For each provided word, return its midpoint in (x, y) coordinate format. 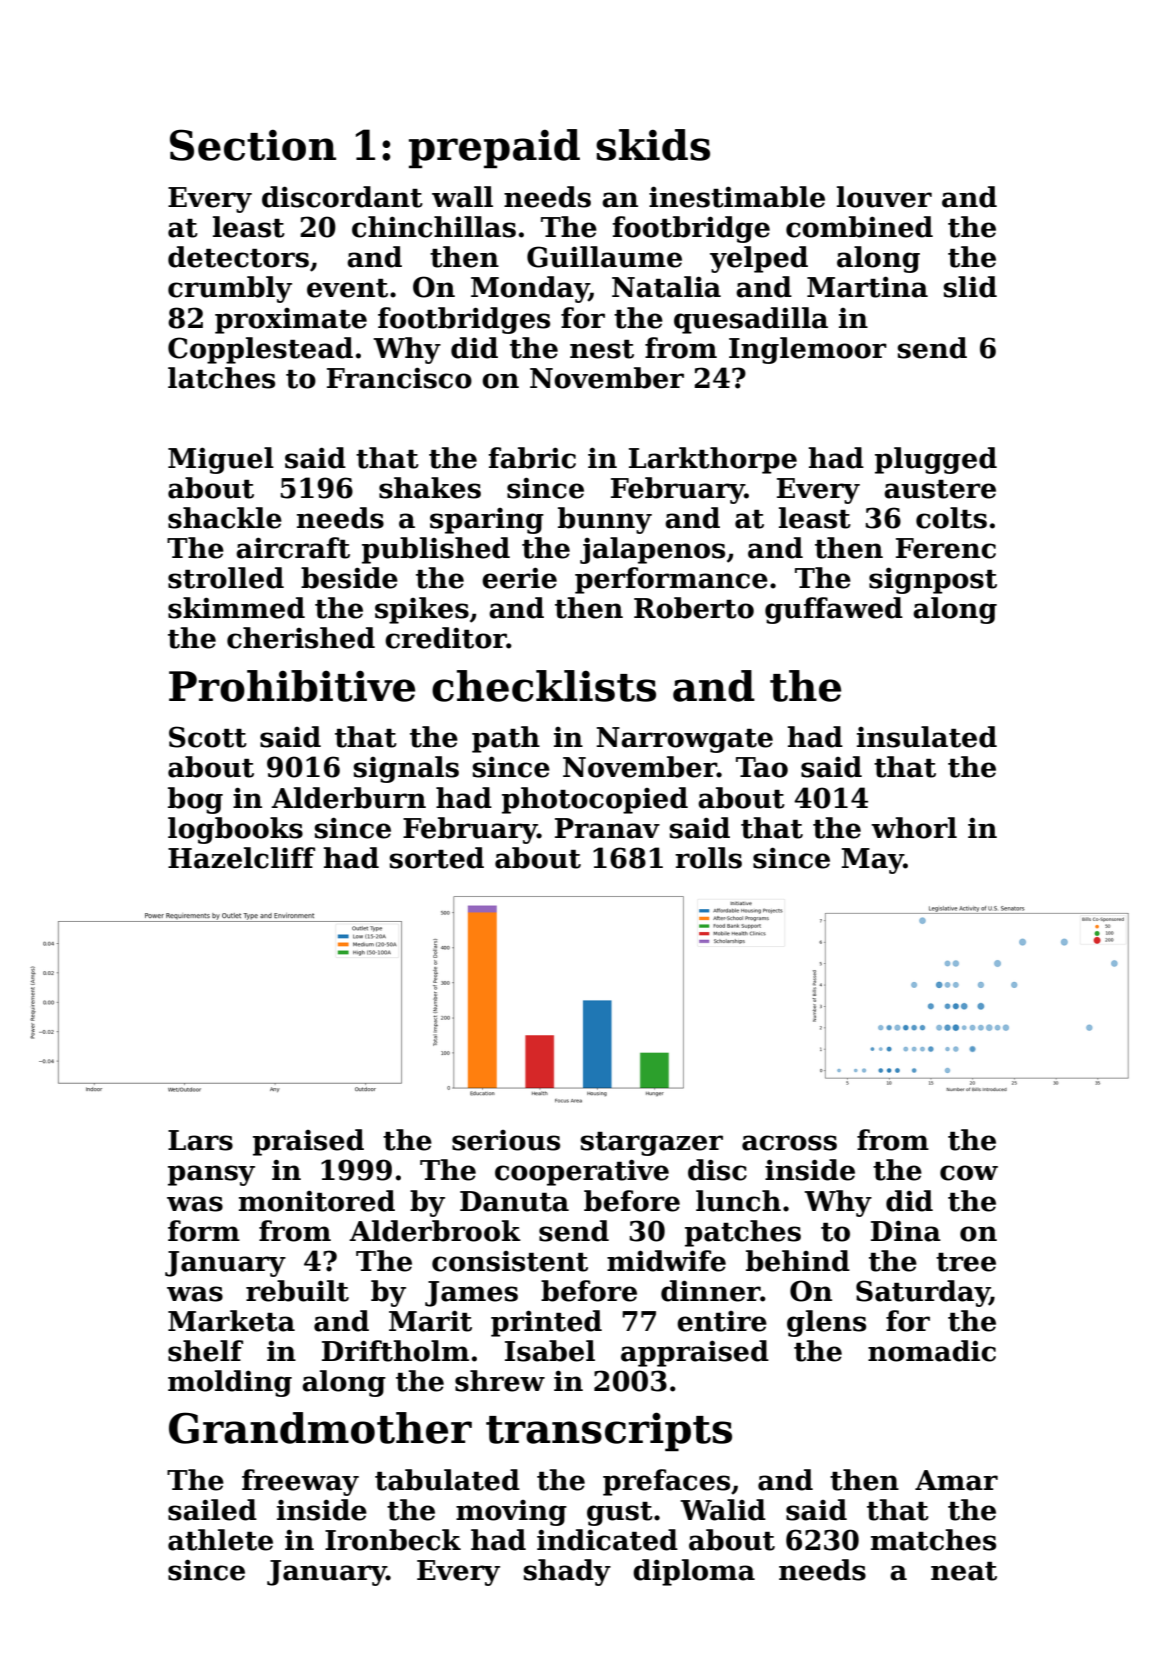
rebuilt (297, 1291)
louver (884, 197)
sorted (437, 858)
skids (653, 145)
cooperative (582, 1172)
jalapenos (652, 550)
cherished (301, 638)
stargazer (652, 1144)
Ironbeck (393, 1540)
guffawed (834, 610)
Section (253, 145)
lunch (738, 1201)
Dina (906, 1231)
